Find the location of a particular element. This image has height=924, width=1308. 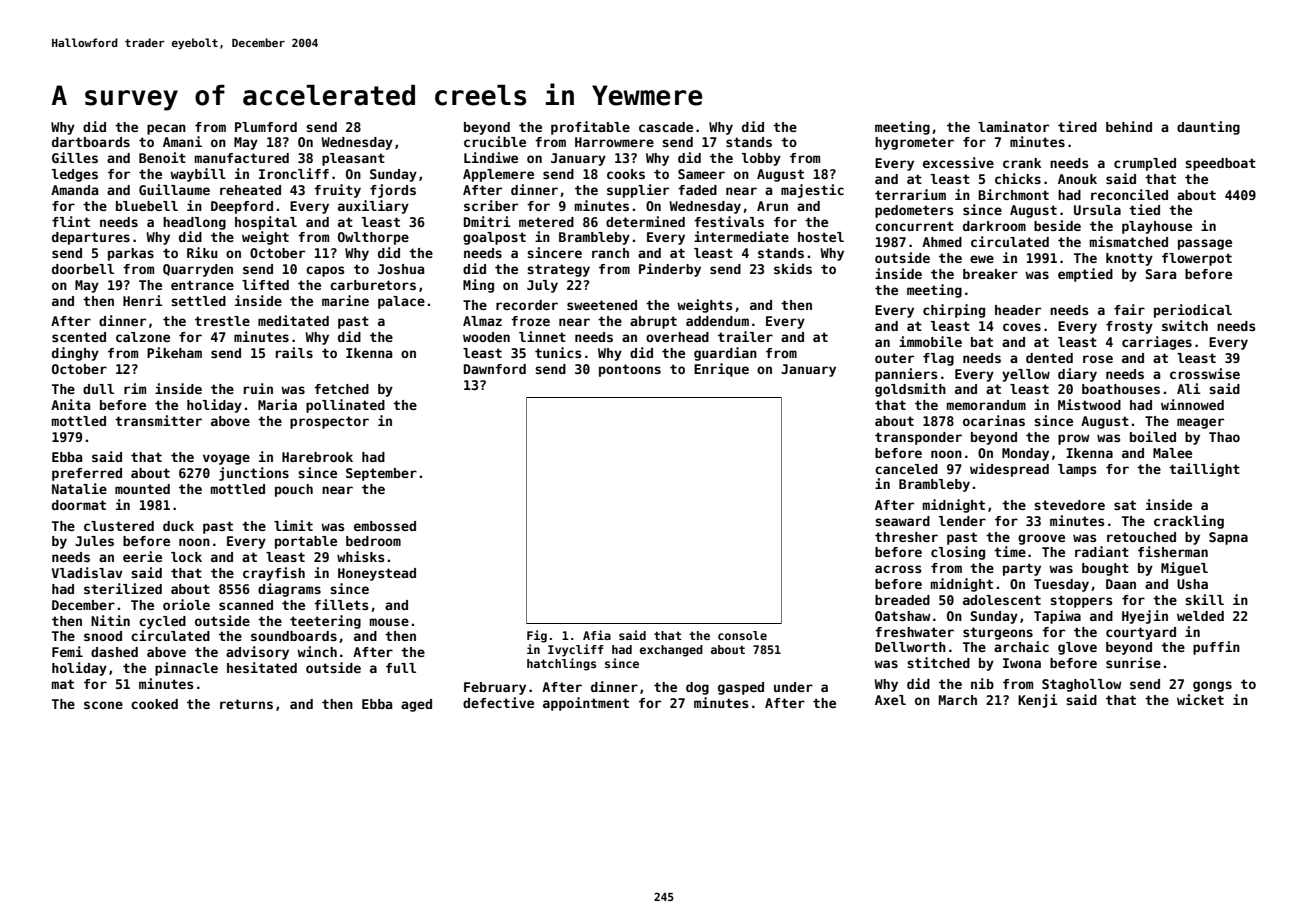

hygrometer is located at coordinates (914, 143).
